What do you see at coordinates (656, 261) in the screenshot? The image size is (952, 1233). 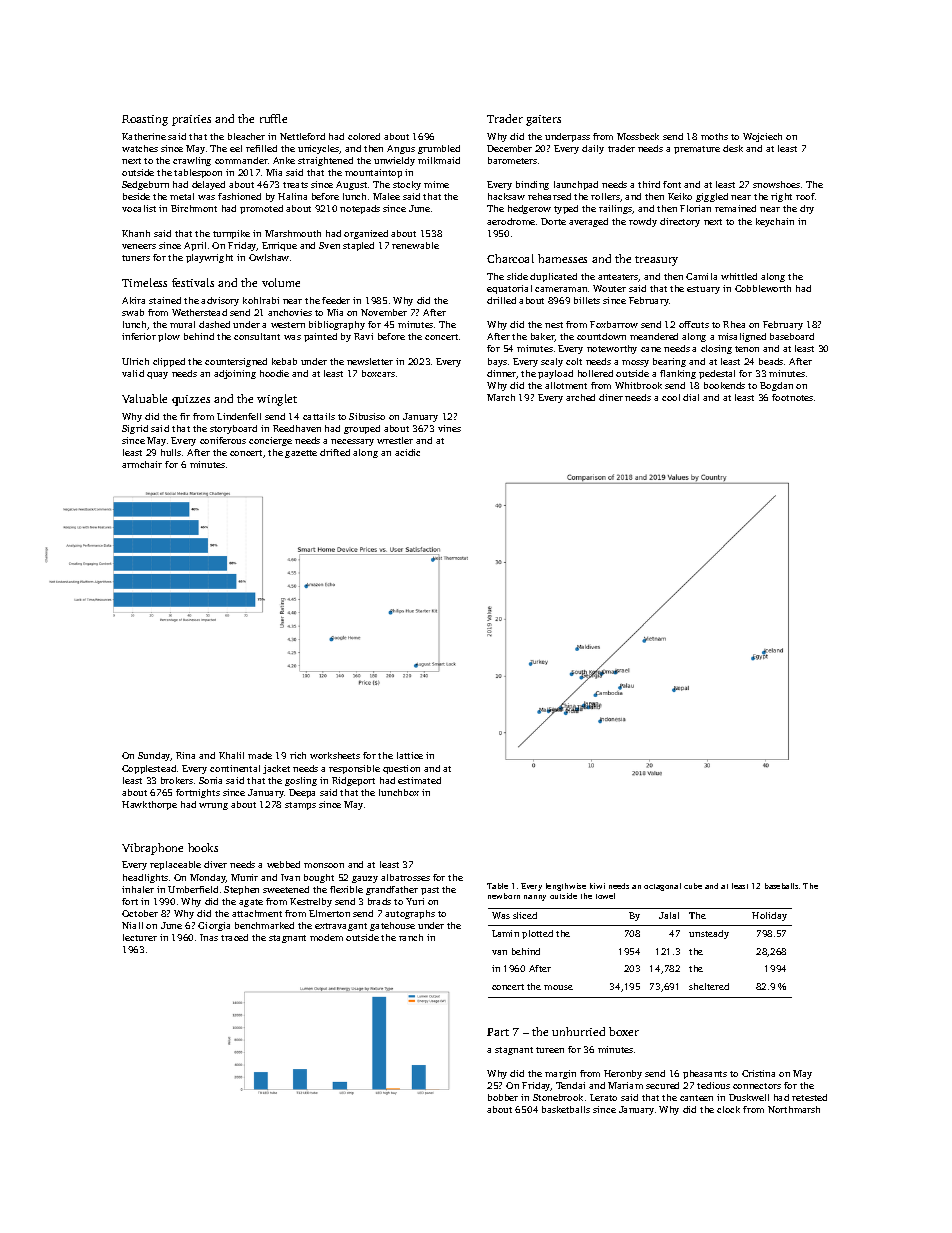 I see `treasury` at bounding box center [656, 261].
